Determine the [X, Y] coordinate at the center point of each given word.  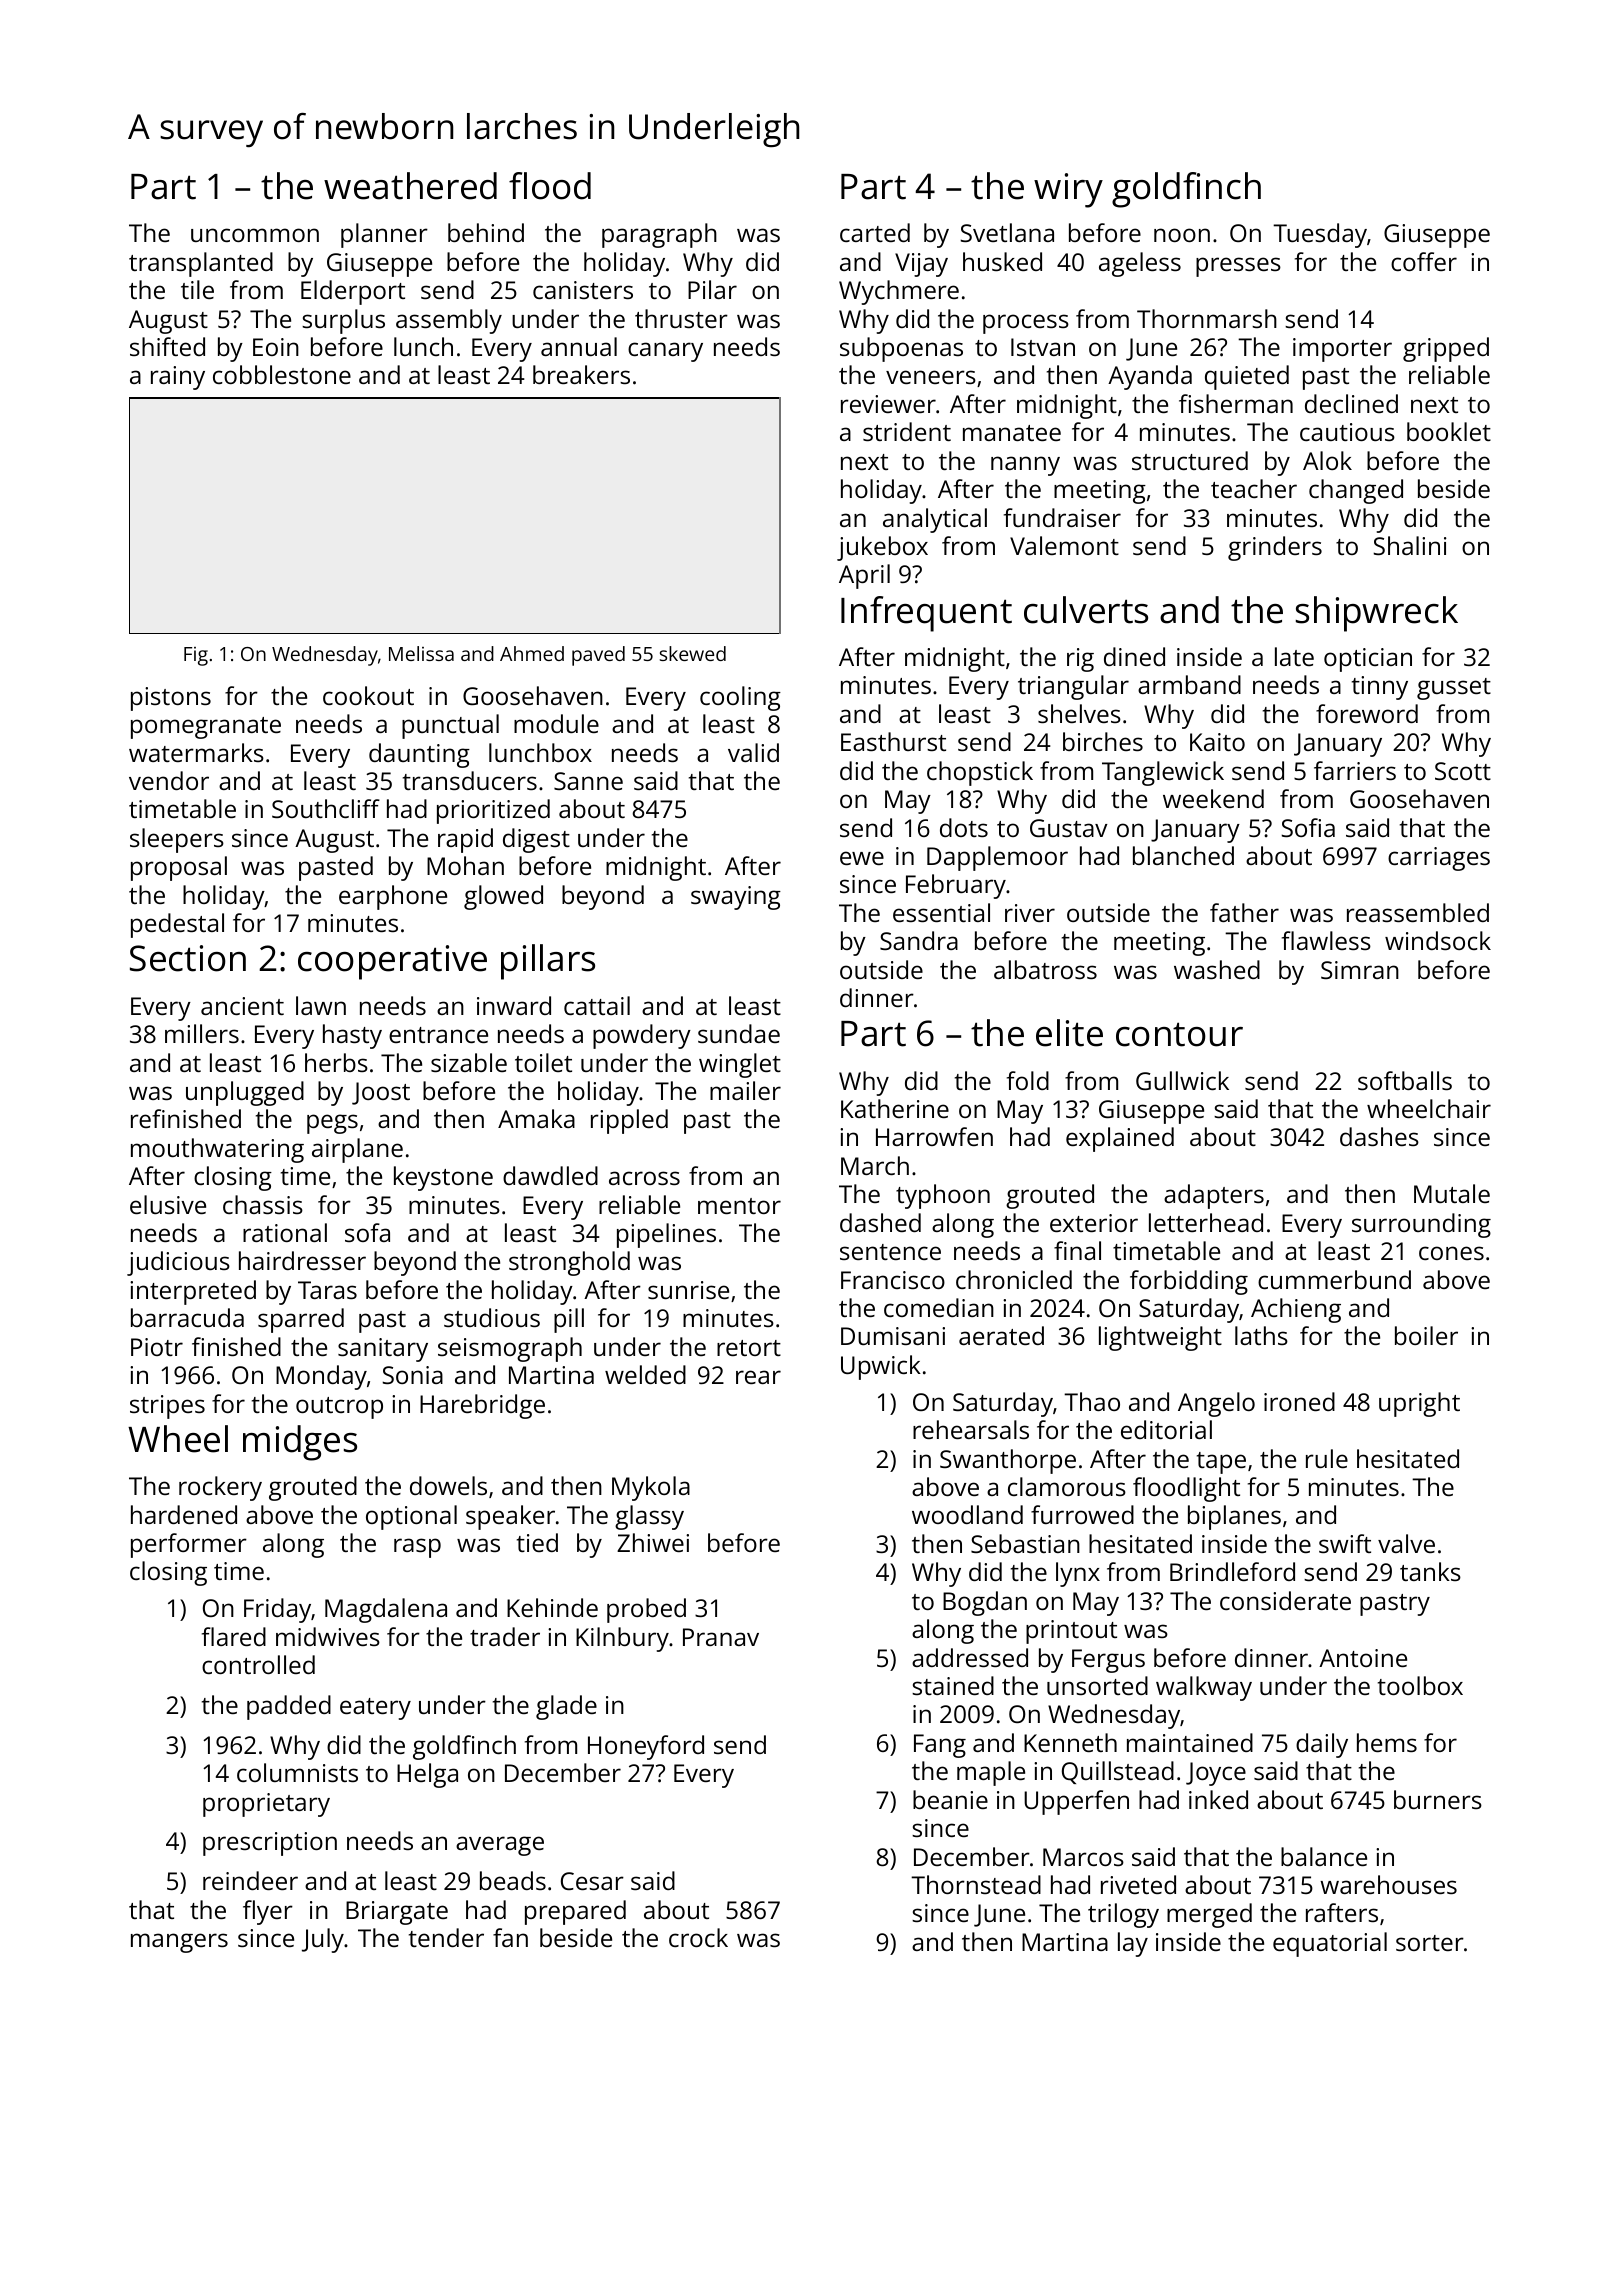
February [956, 886]
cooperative [392, 962]
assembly [449, 321]
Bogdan [985, 1603]
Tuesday [1320, 235]
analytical [935, 520]
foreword [1367, 713]
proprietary [266, 1805]
